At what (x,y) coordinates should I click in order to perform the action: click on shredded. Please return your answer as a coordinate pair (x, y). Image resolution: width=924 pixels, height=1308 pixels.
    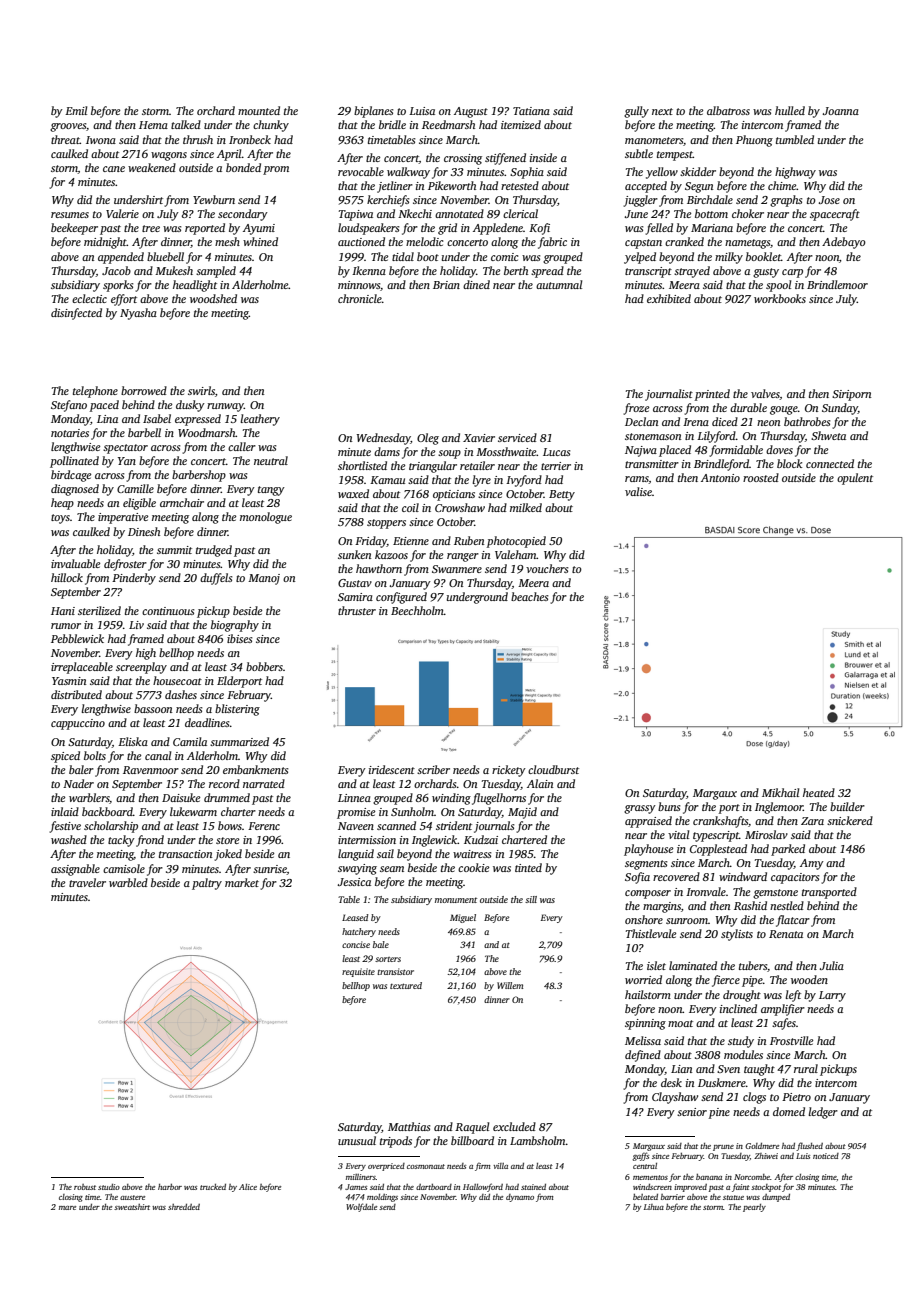
    Looking at the image, I should click on (184, 1207).
